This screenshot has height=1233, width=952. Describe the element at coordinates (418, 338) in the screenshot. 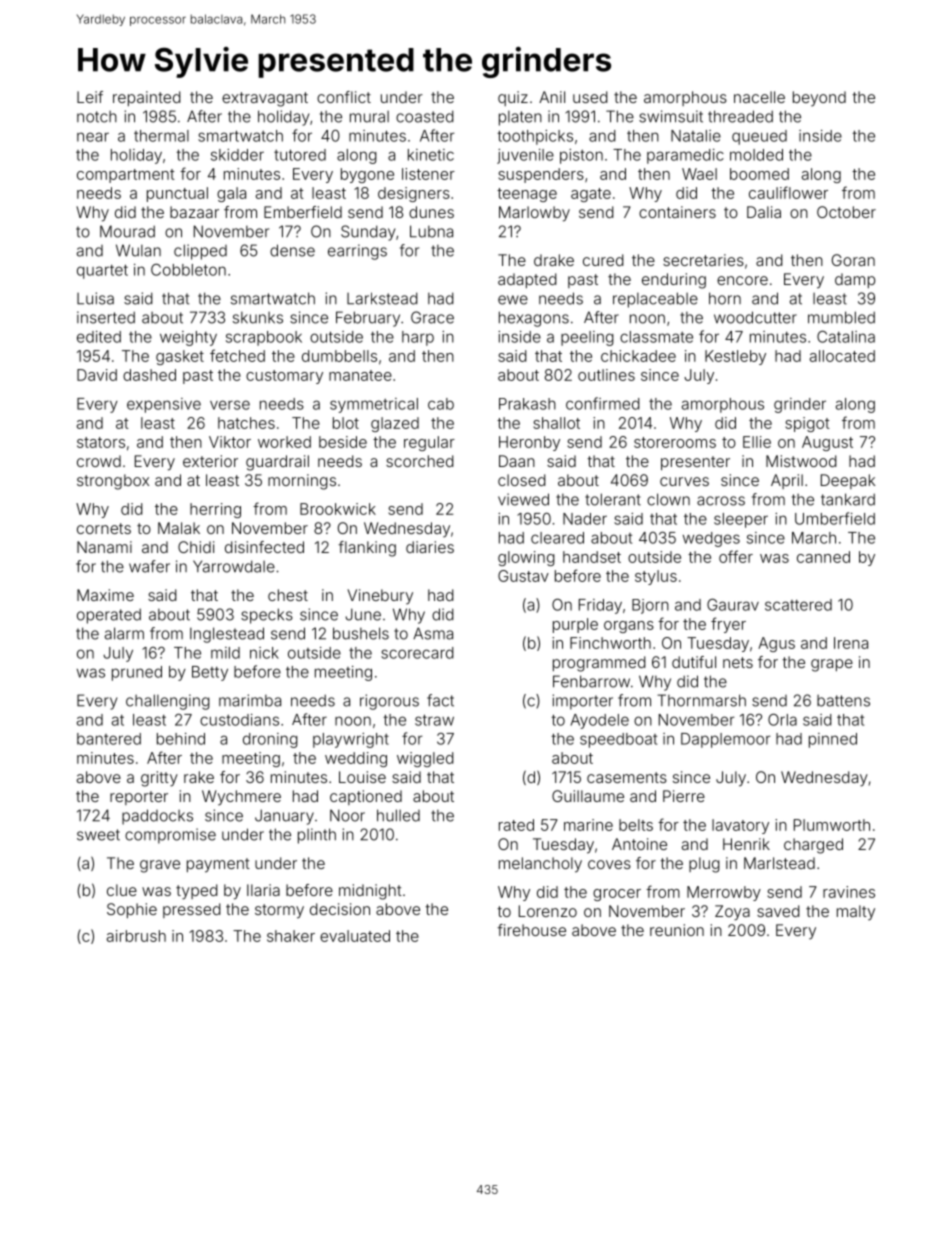

I see `harp` at that location.
